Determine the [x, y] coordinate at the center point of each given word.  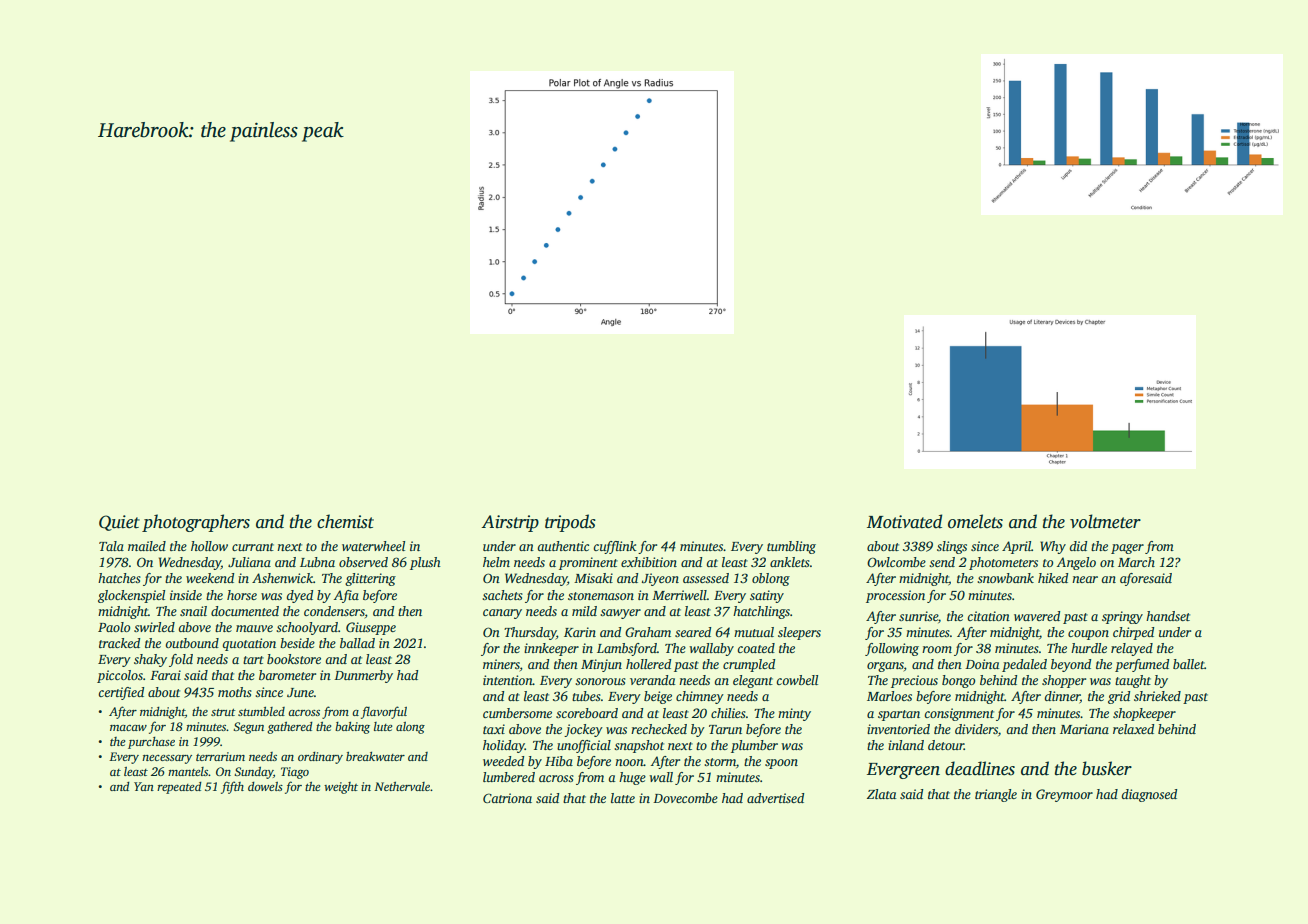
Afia [346, 596]
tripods [570, 523]
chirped [1133, 633]
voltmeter [1105, 521]
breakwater [375, 756]
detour [946, 745]
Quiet [119, 523]
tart [253, 660]
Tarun [725, 729]
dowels [265, 786]
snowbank [1005, 578]
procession [895, 596]
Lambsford [627, 649]
